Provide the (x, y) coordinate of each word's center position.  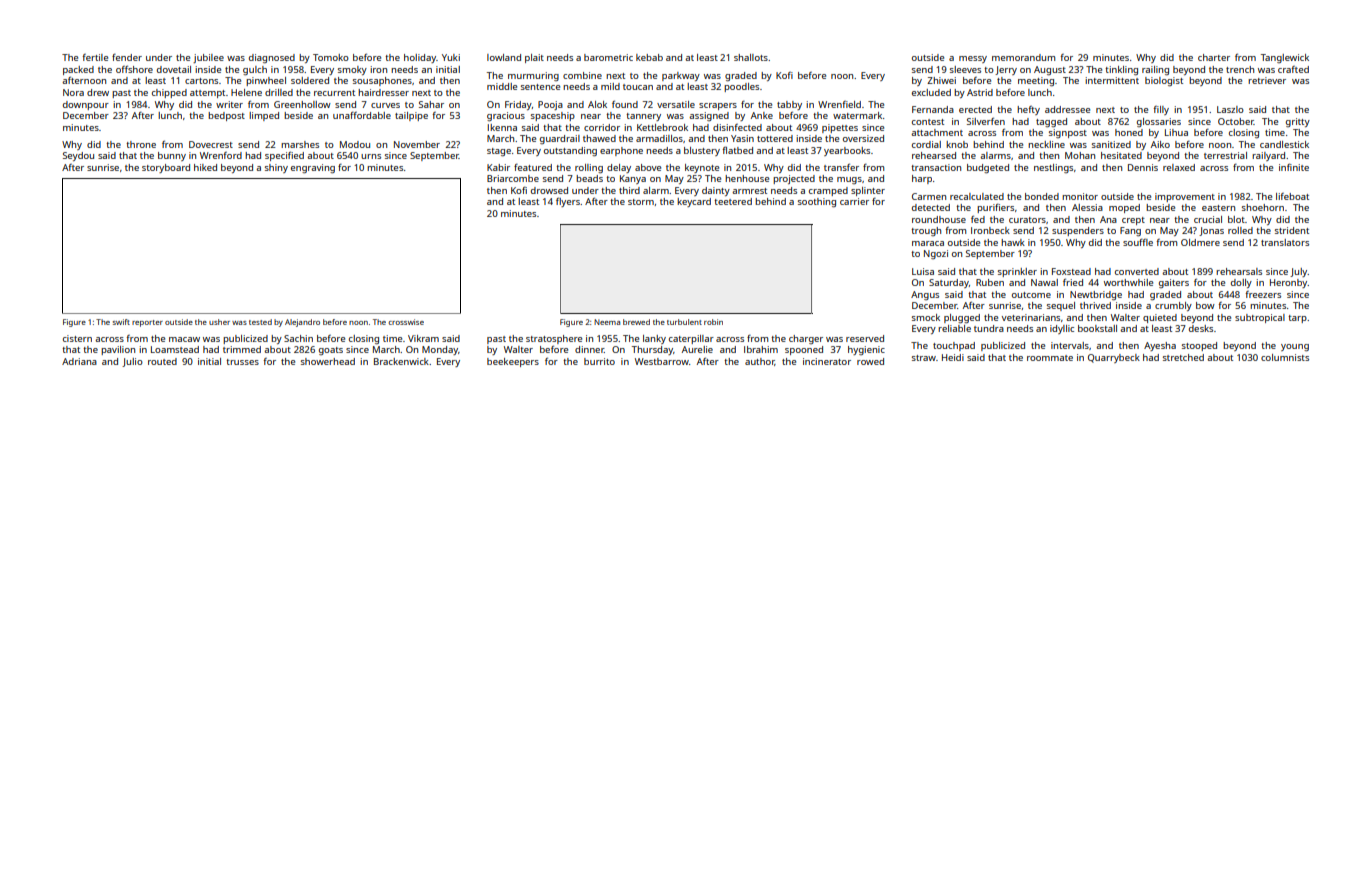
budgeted (988, 168)
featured (533, 167)
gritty (1298, 122)
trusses (242, 362)
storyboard (166, 168)
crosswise (406, 322)
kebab (649, 57)
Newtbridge (1096, 295)
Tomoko (331, 57)
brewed (636, 322)
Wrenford (221, 155)
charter (1214, 57)
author (760, 362)
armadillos (659, 138)
